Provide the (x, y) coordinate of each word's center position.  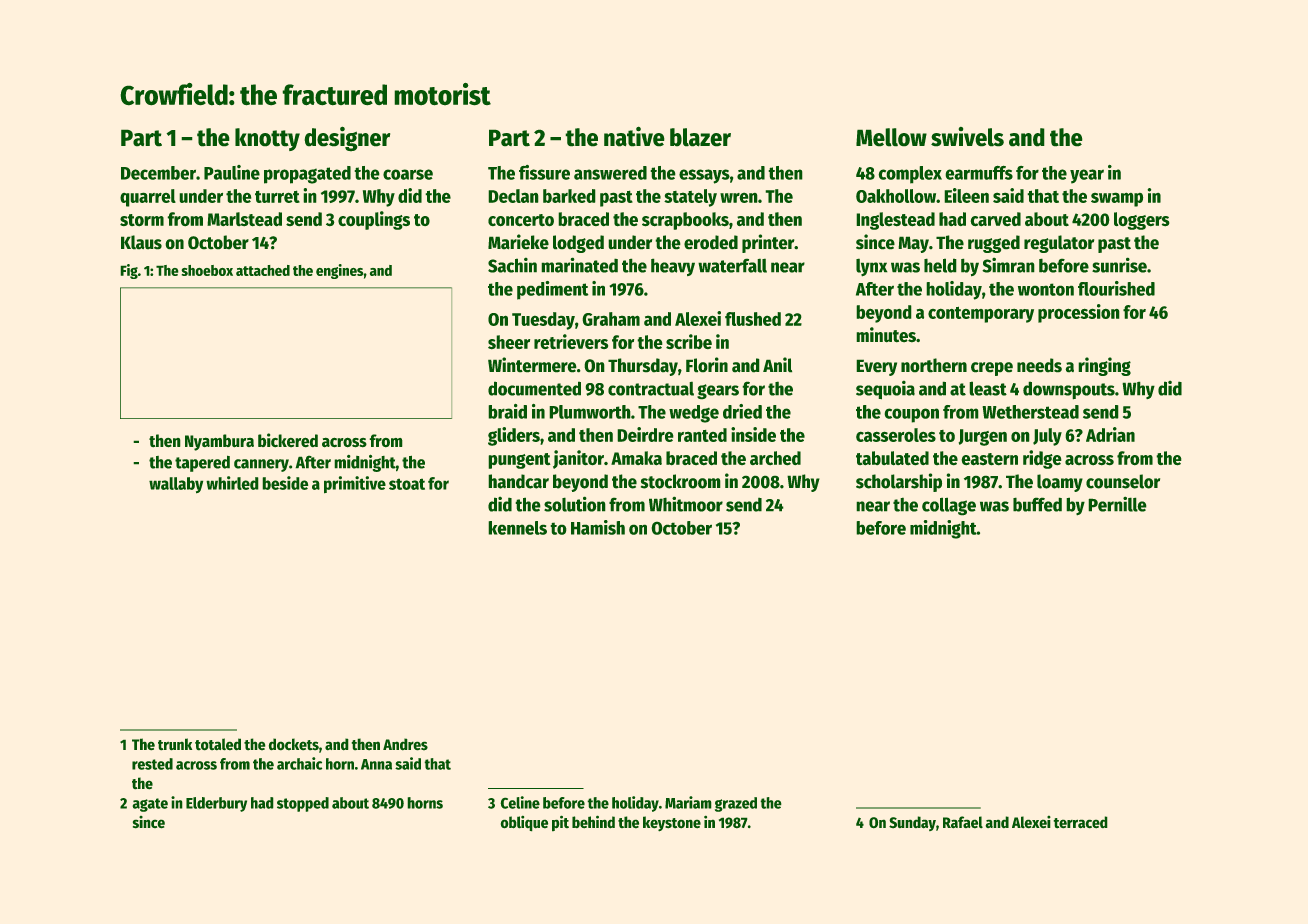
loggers (1141, 221)
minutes (886, 334)
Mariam (688, 802)
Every (877, 368)
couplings (374, 220)
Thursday (643, 367)
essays (704, 176)
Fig (129, 271)
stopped (303, 804)
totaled (218, 744)
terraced (1080, 822)
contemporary (981, 315)
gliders (514, 436)
